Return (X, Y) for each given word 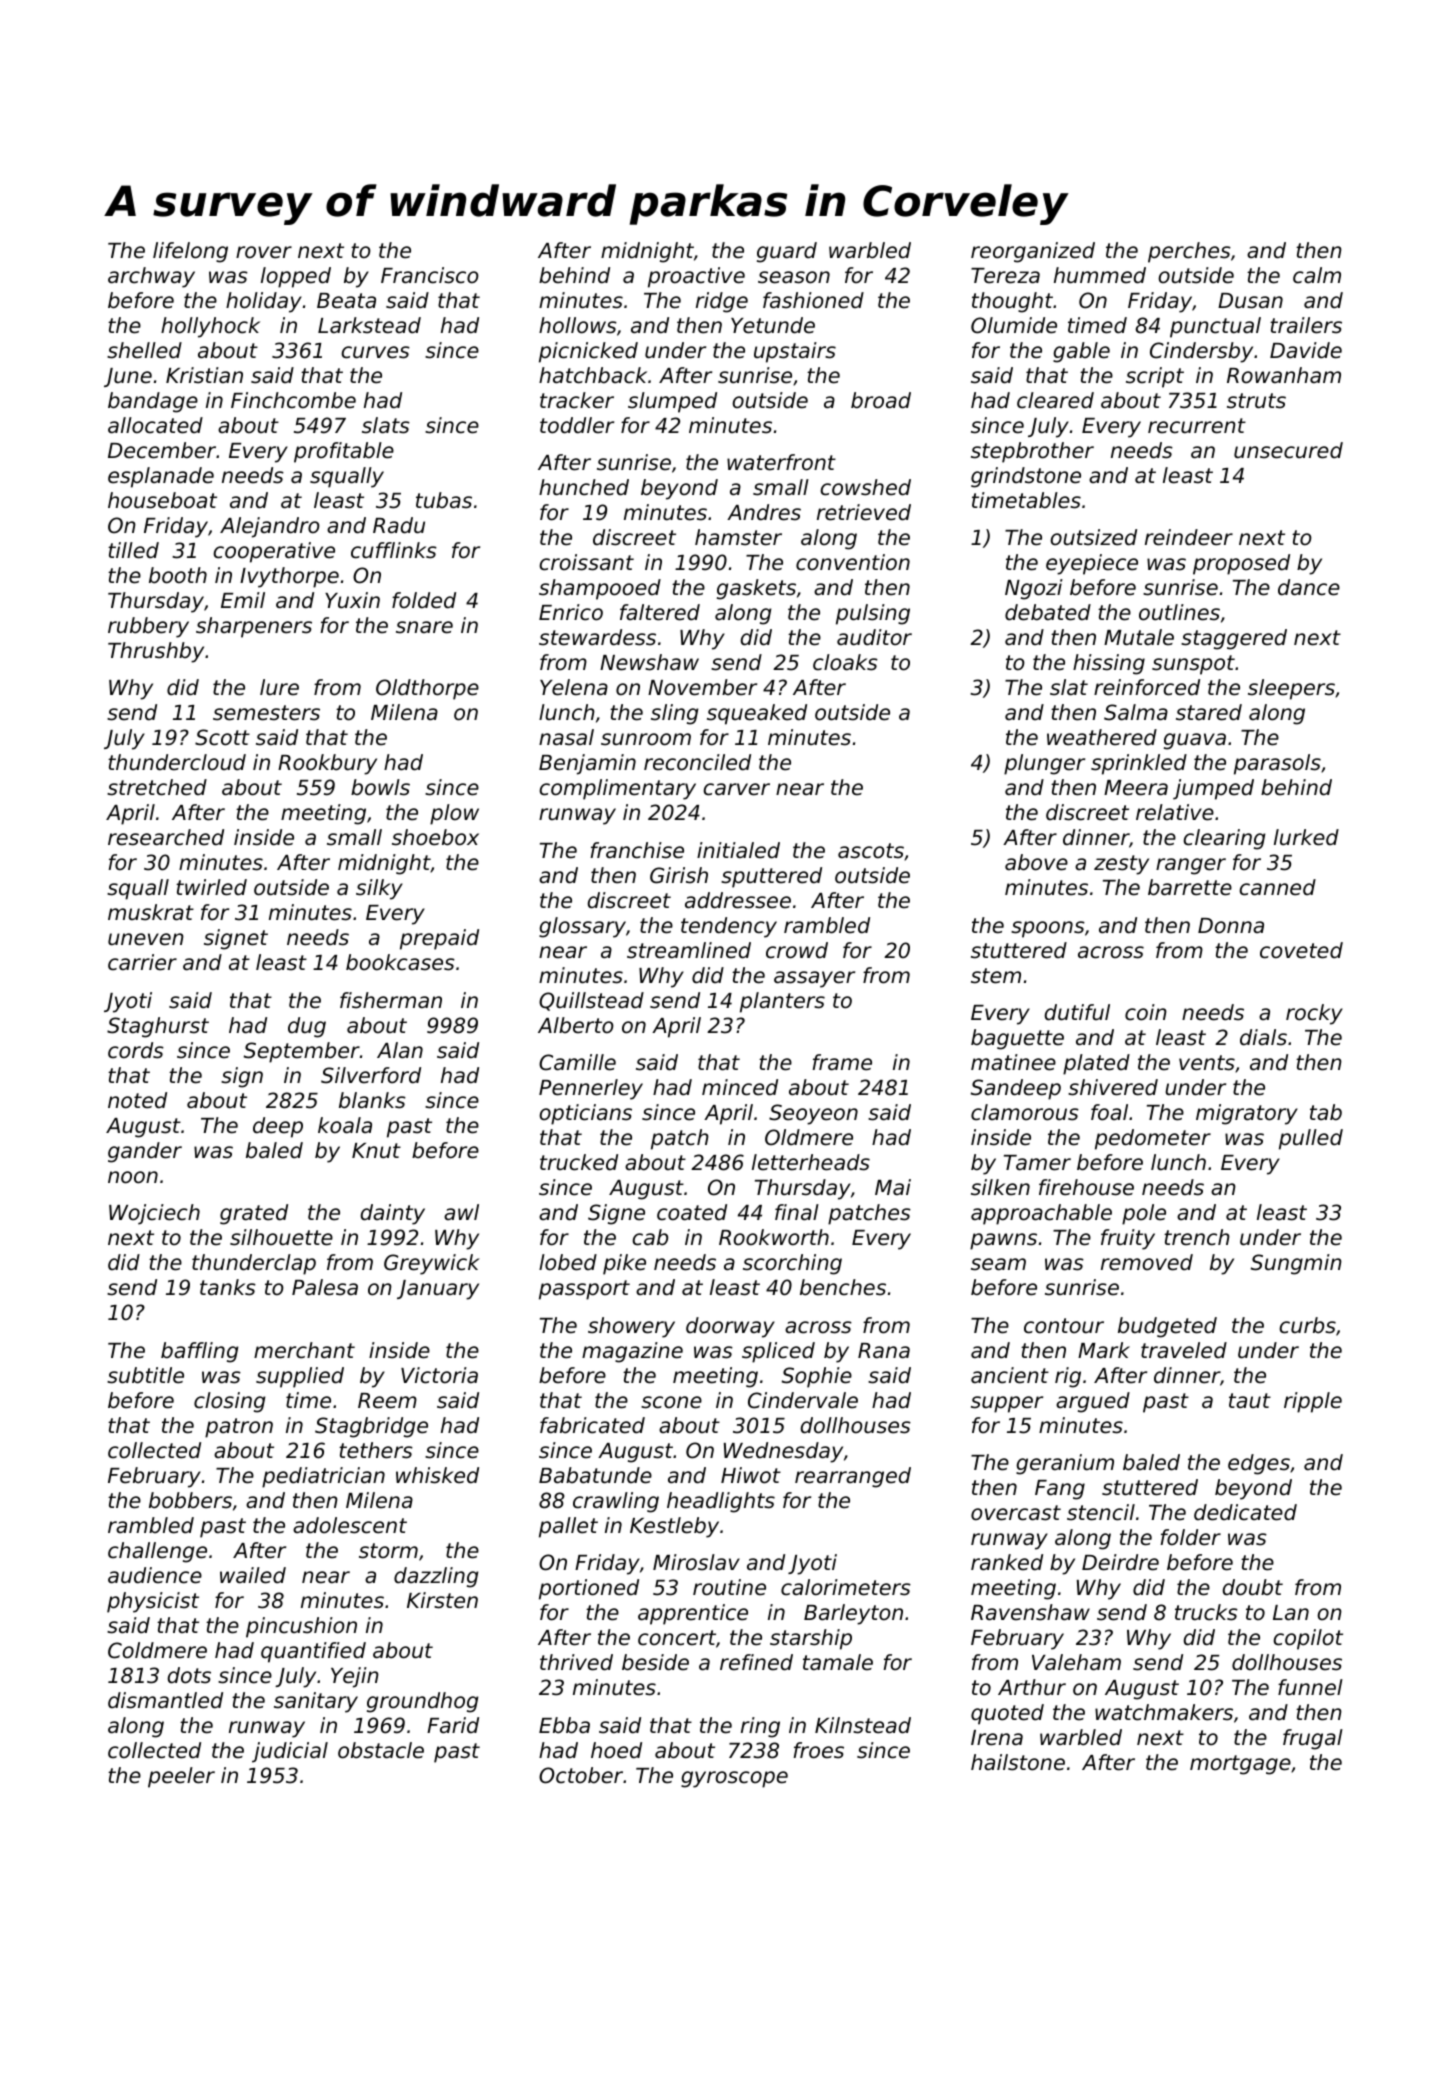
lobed (568, 1262)
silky (379, 889)
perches (1189, 252)
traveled (1184, 1350)
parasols (1277, 764)
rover (264, 252)
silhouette (281, 1237)
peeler (181, 1777)
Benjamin (587, 764)
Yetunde (773, 325)
